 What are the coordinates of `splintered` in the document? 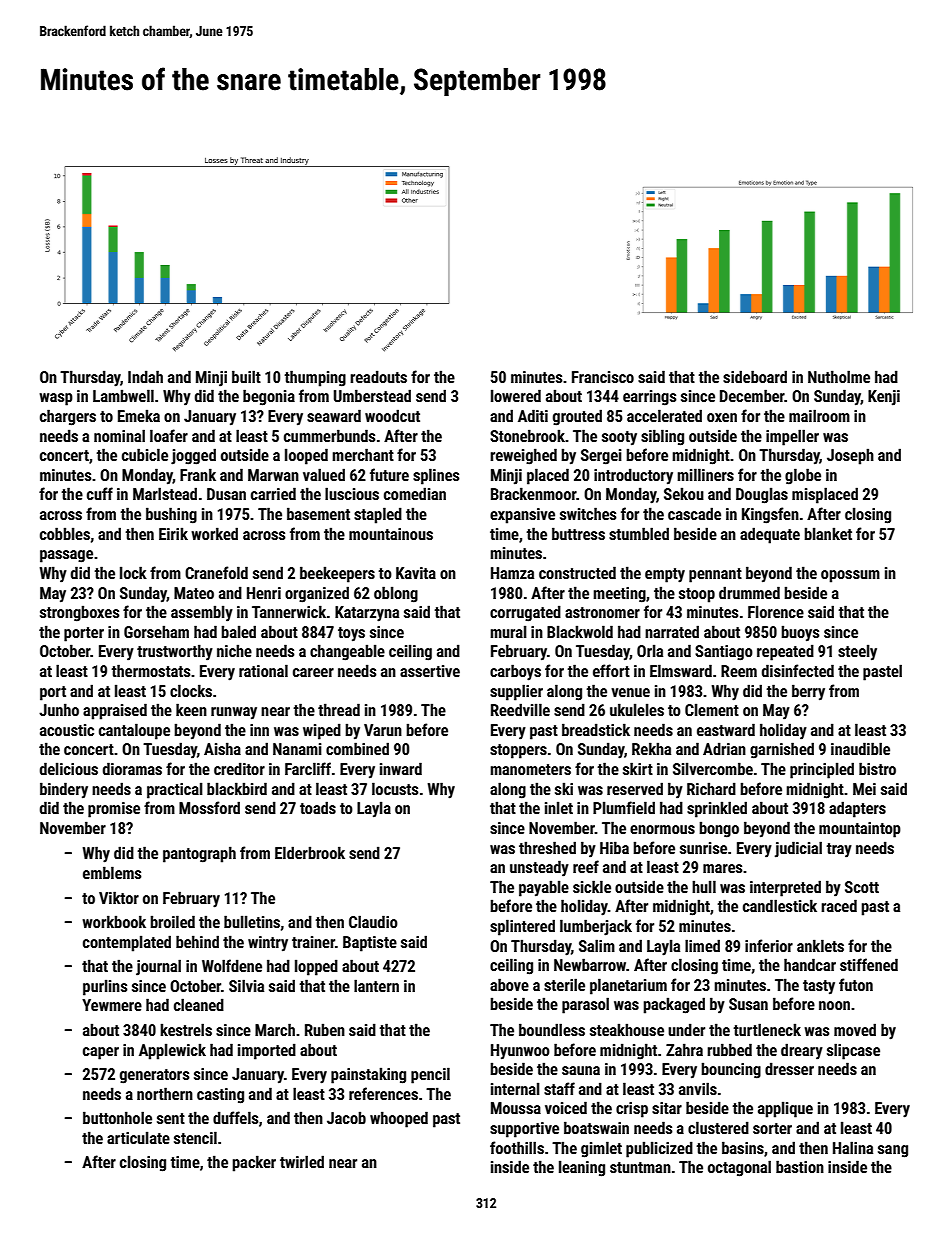 It's located at (522, 927).
